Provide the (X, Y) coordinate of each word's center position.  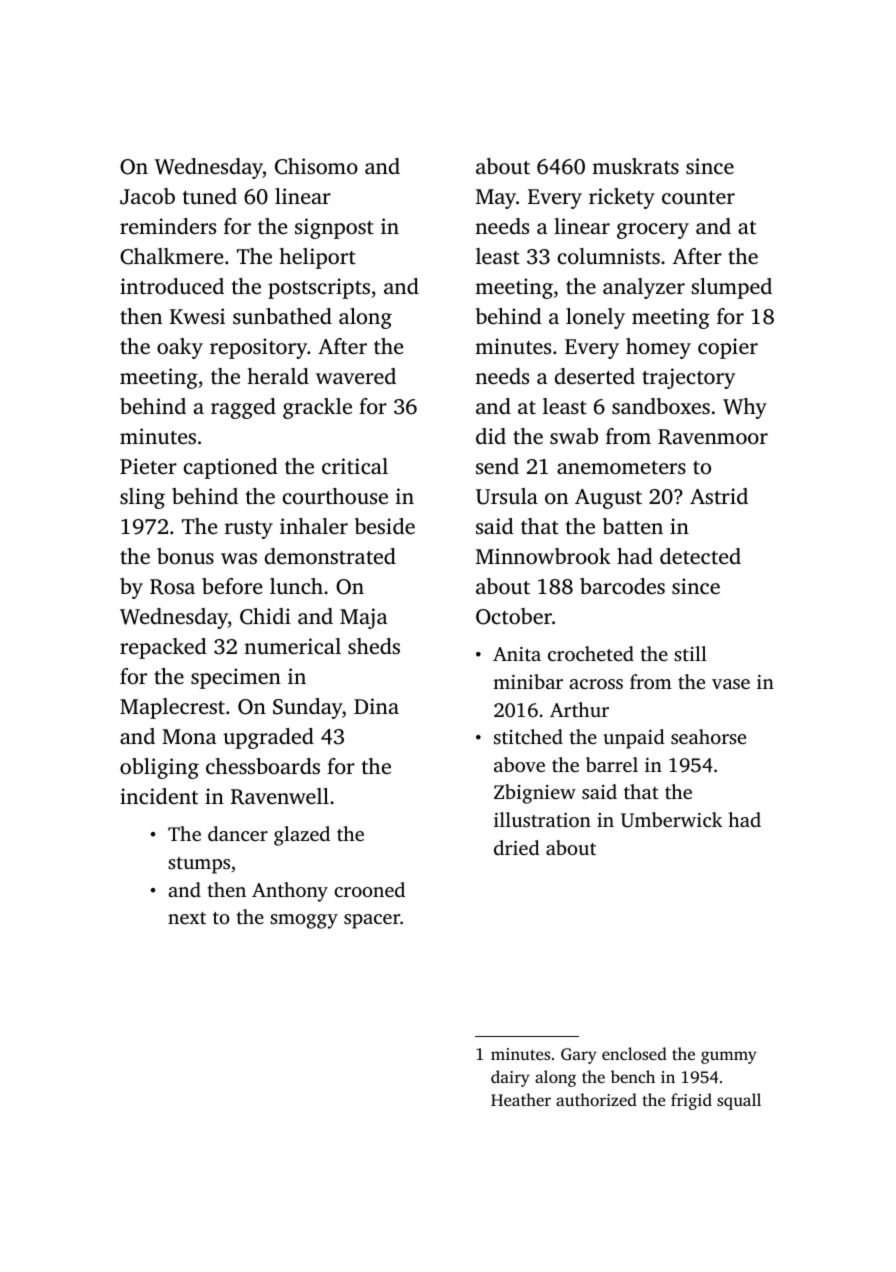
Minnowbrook (543, 556)
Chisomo (316, 166)
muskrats (635, 166)
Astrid (719, 496)
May (496, 199)
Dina (376, 706)
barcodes (622, 586)
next (187, 918)
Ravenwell (280, 796)
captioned (230, 468)
